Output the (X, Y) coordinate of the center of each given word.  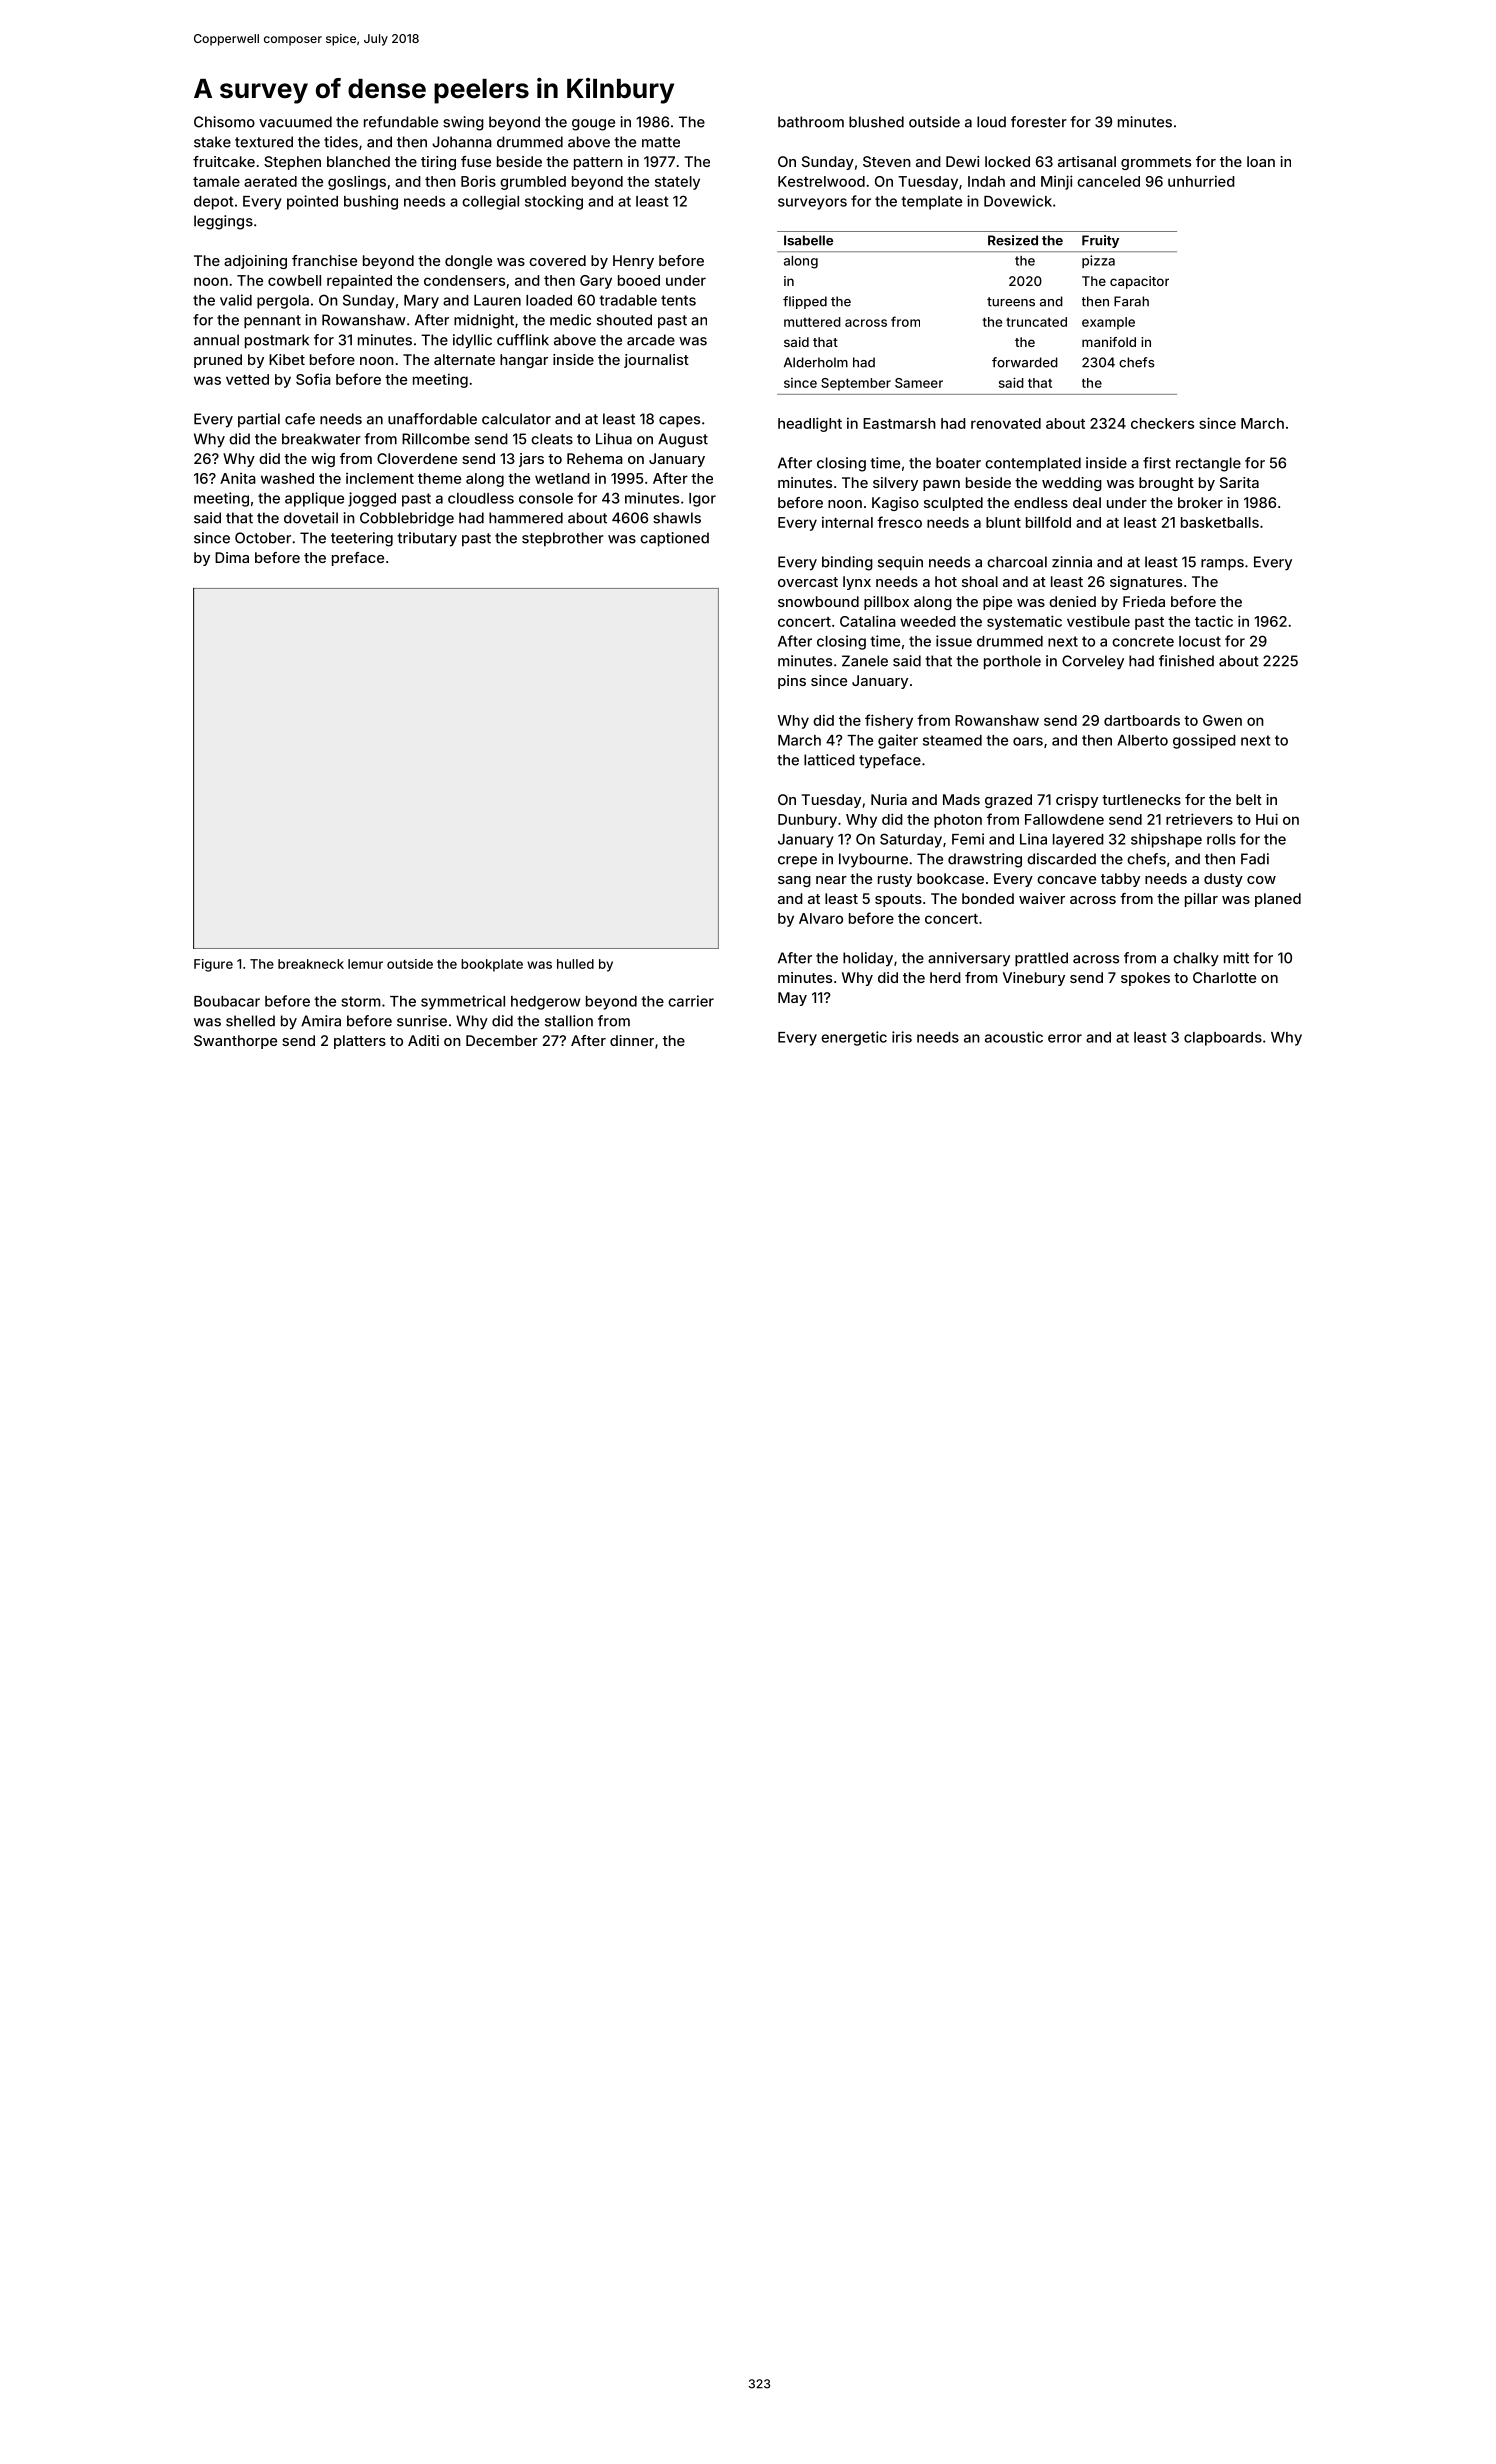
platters (360, 1042)
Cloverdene (417, 458)
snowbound (818, 601)
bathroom (811, 122)
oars (1028, 741)
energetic (854, 1038)
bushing (371, 202)
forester (1039, 122)
